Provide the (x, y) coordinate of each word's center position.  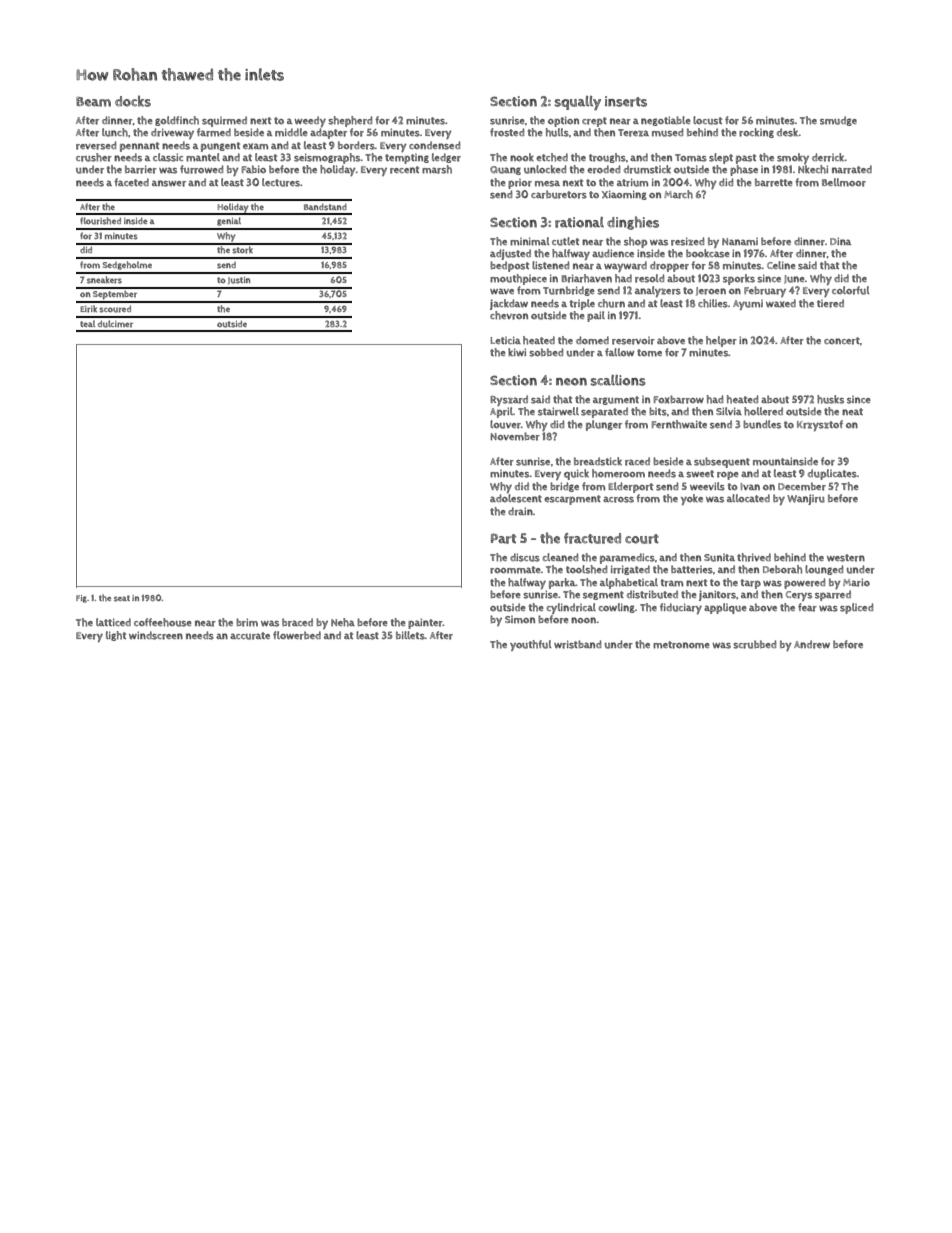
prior (520, 184)
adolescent (516, 498)
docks (133, 101)
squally (578, 103)
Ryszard (509, 400)
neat (852, 411)
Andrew (812, 644)
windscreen (156, 635)
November (515, 436)
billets (410, 635)
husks (830, 399)
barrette (773, 182)
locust (707, 120)
